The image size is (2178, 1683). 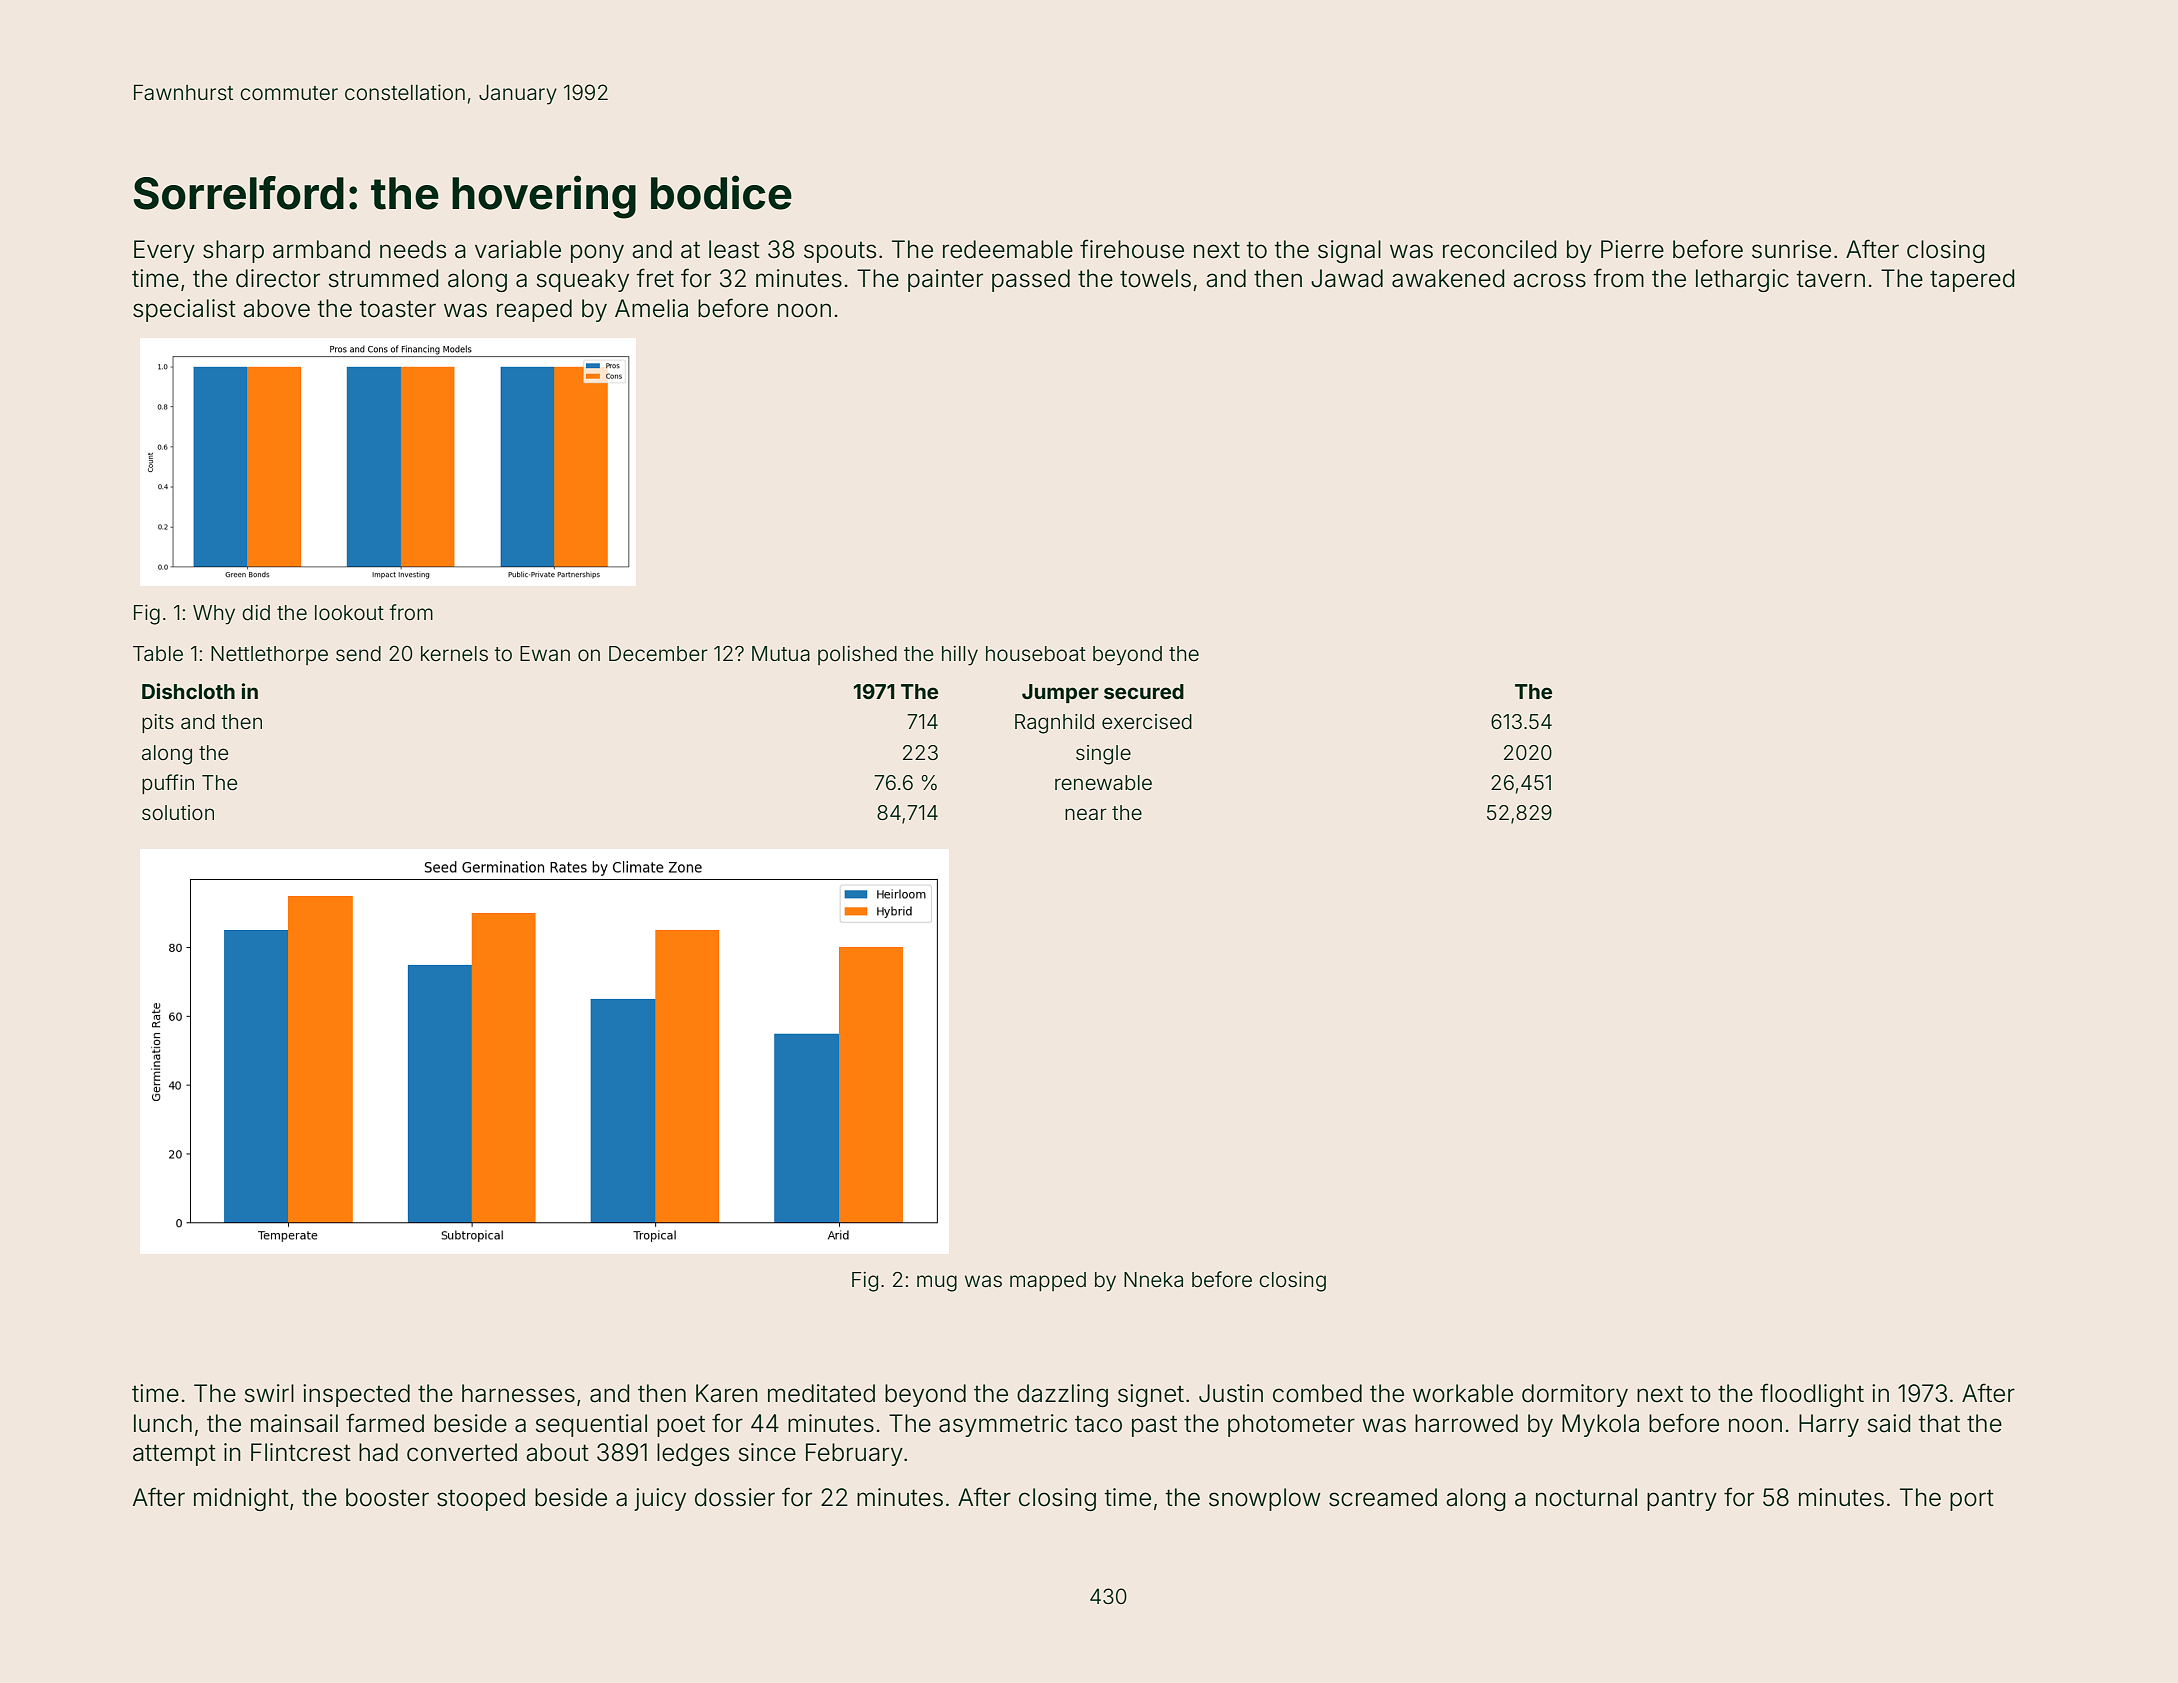 I want to click on mug, so click(x=937, y=1283).
